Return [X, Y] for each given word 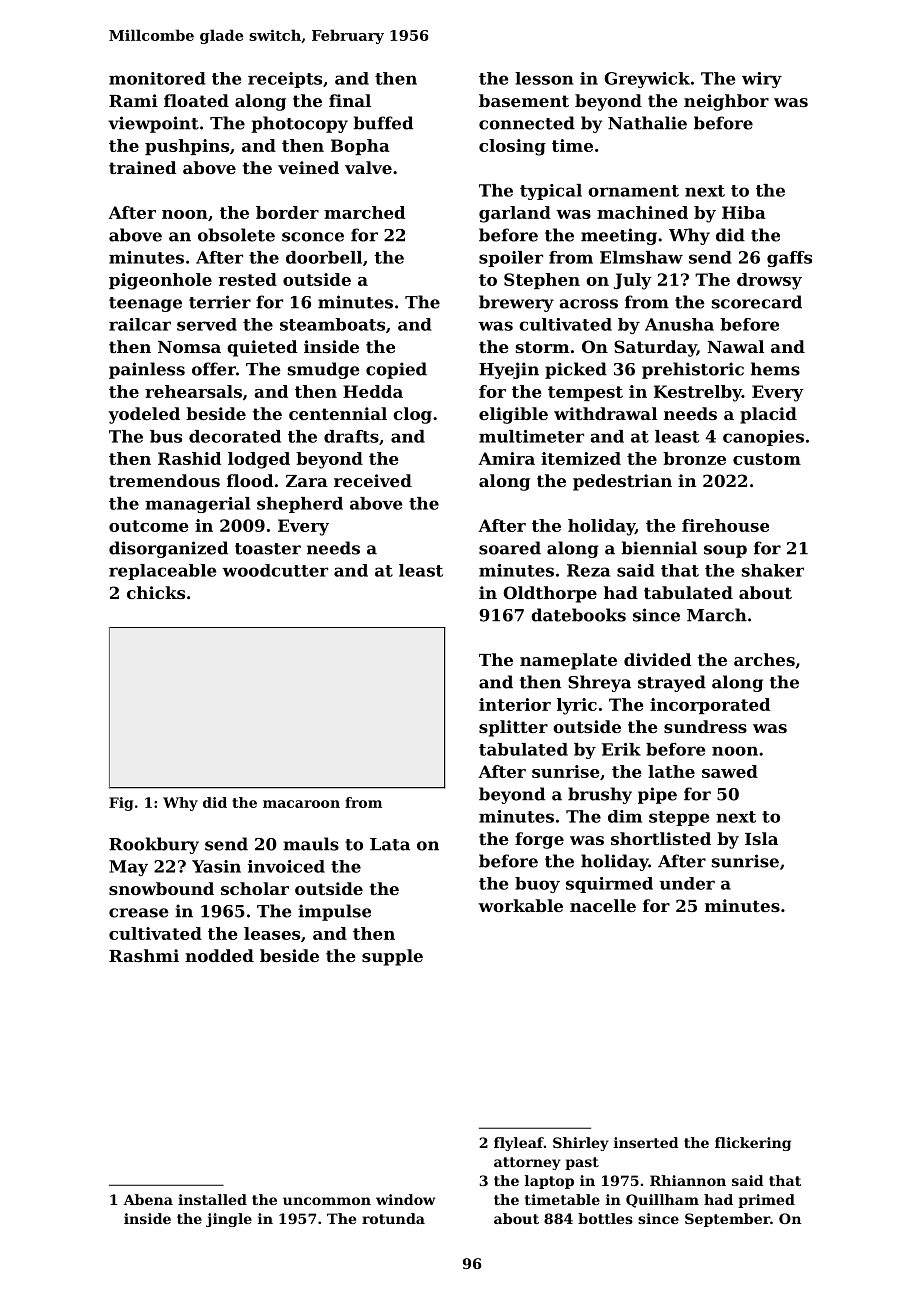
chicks [156, 592]
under [687, 883]
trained [143, 167]
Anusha [679, 324]
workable [520, 905]
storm [543, 347]
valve [368, 167]
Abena [148, 1199]
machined [642, 212]
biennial [659, 548]
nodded [219, 955]
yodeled [144, 415]
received [373, 480]
